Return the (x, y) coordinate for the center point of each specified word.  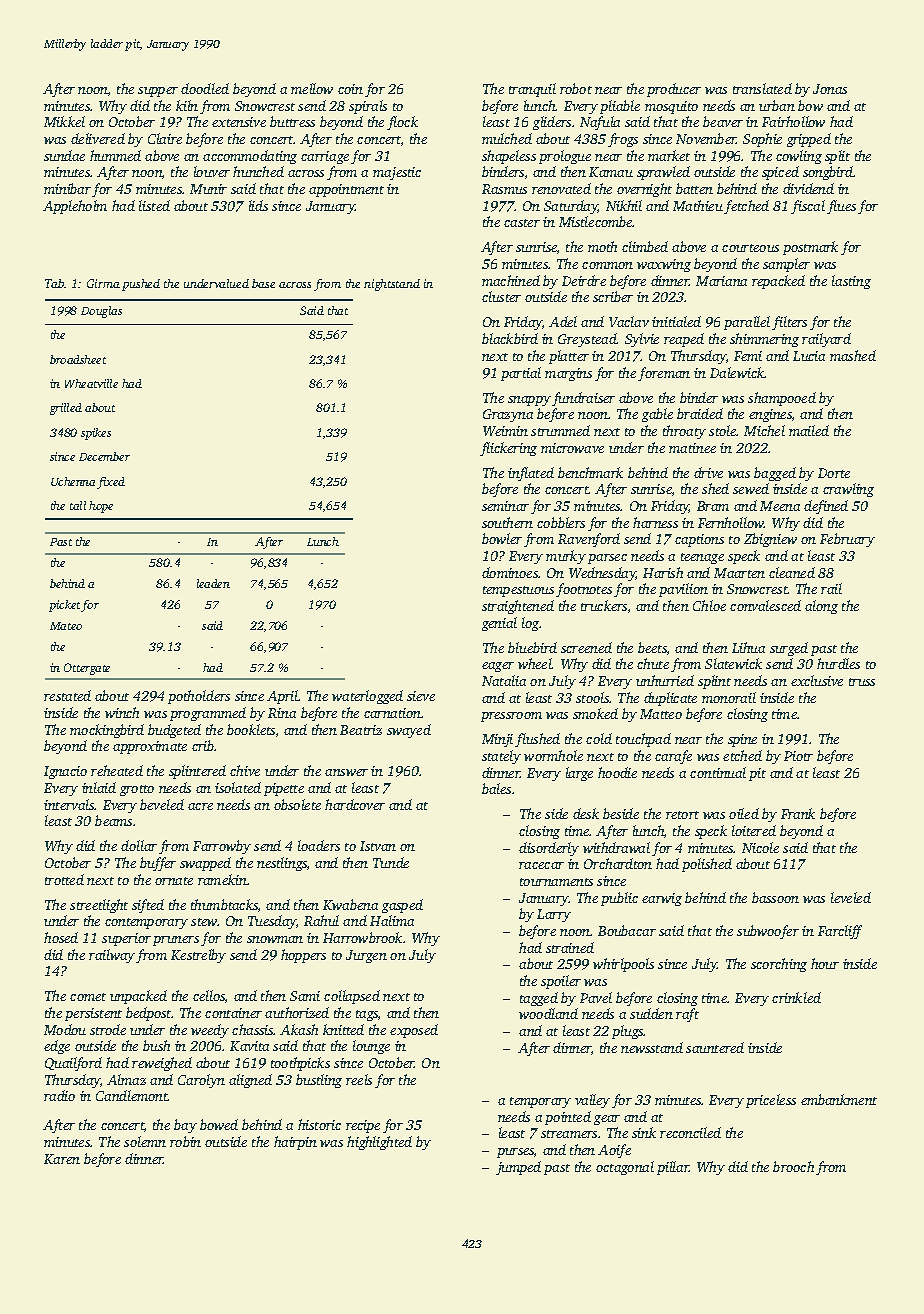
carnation (392, 713)
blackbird (510, 338)
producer (674, 90)
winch (122, 712)
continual (718, 772)
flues (841, 207)
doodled (205, 88)
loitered (754, 830)
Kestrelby (198, 956)
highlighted (379, 1143)
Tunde (391, 862)
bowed (219, 1124)
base (263, 283)
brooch (793, 1166)
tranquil (532, 90)
